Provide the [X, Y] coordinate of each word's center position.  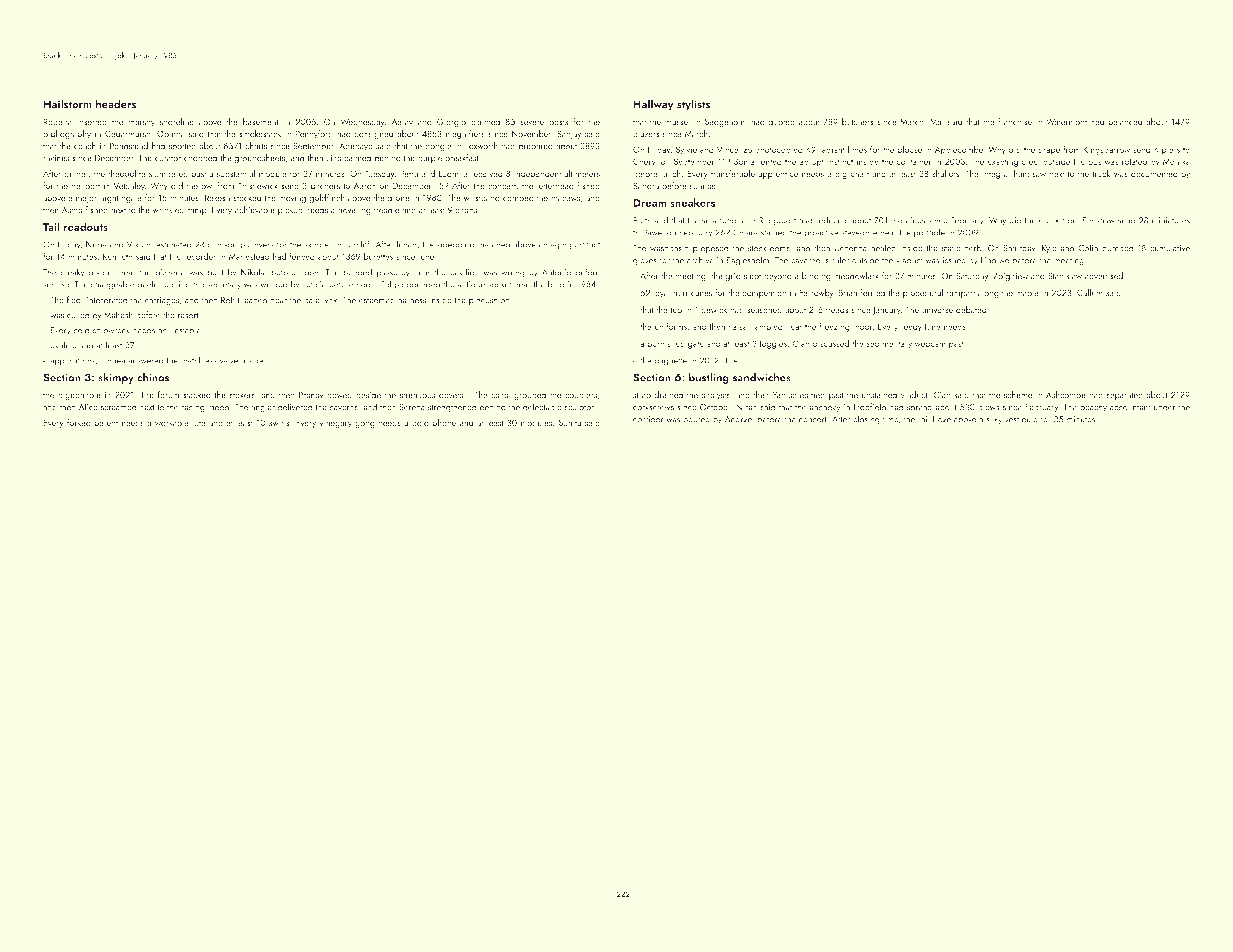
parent [106, 424]
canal [500, 394]
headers [116, 104]
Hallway [653, 105]
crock [1049, 220]
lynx [330, 301]
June [426, 258]
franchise [1015, 121]
